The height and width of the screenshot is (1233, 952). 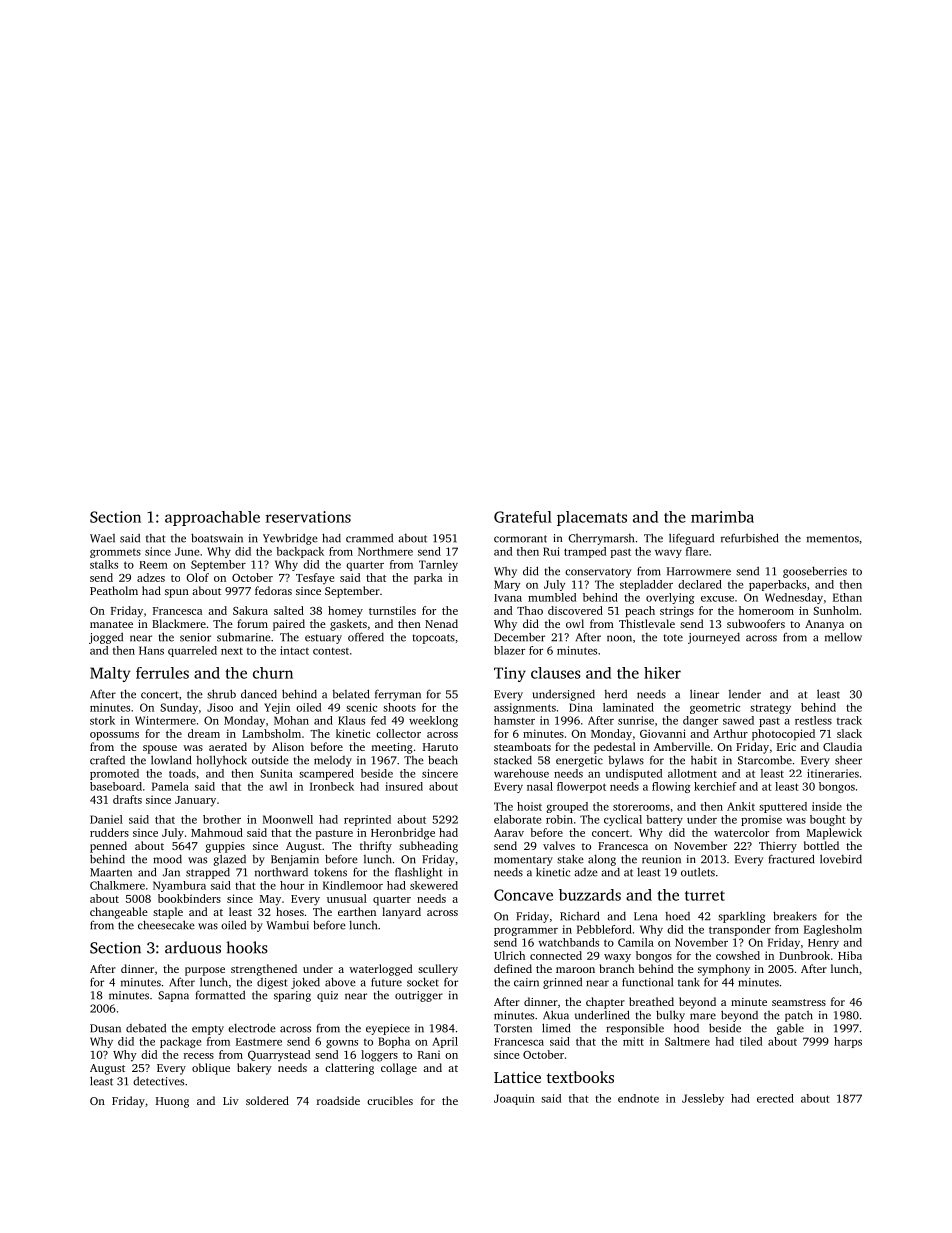 I want to click on arduous, so click(x=193, y=947).
